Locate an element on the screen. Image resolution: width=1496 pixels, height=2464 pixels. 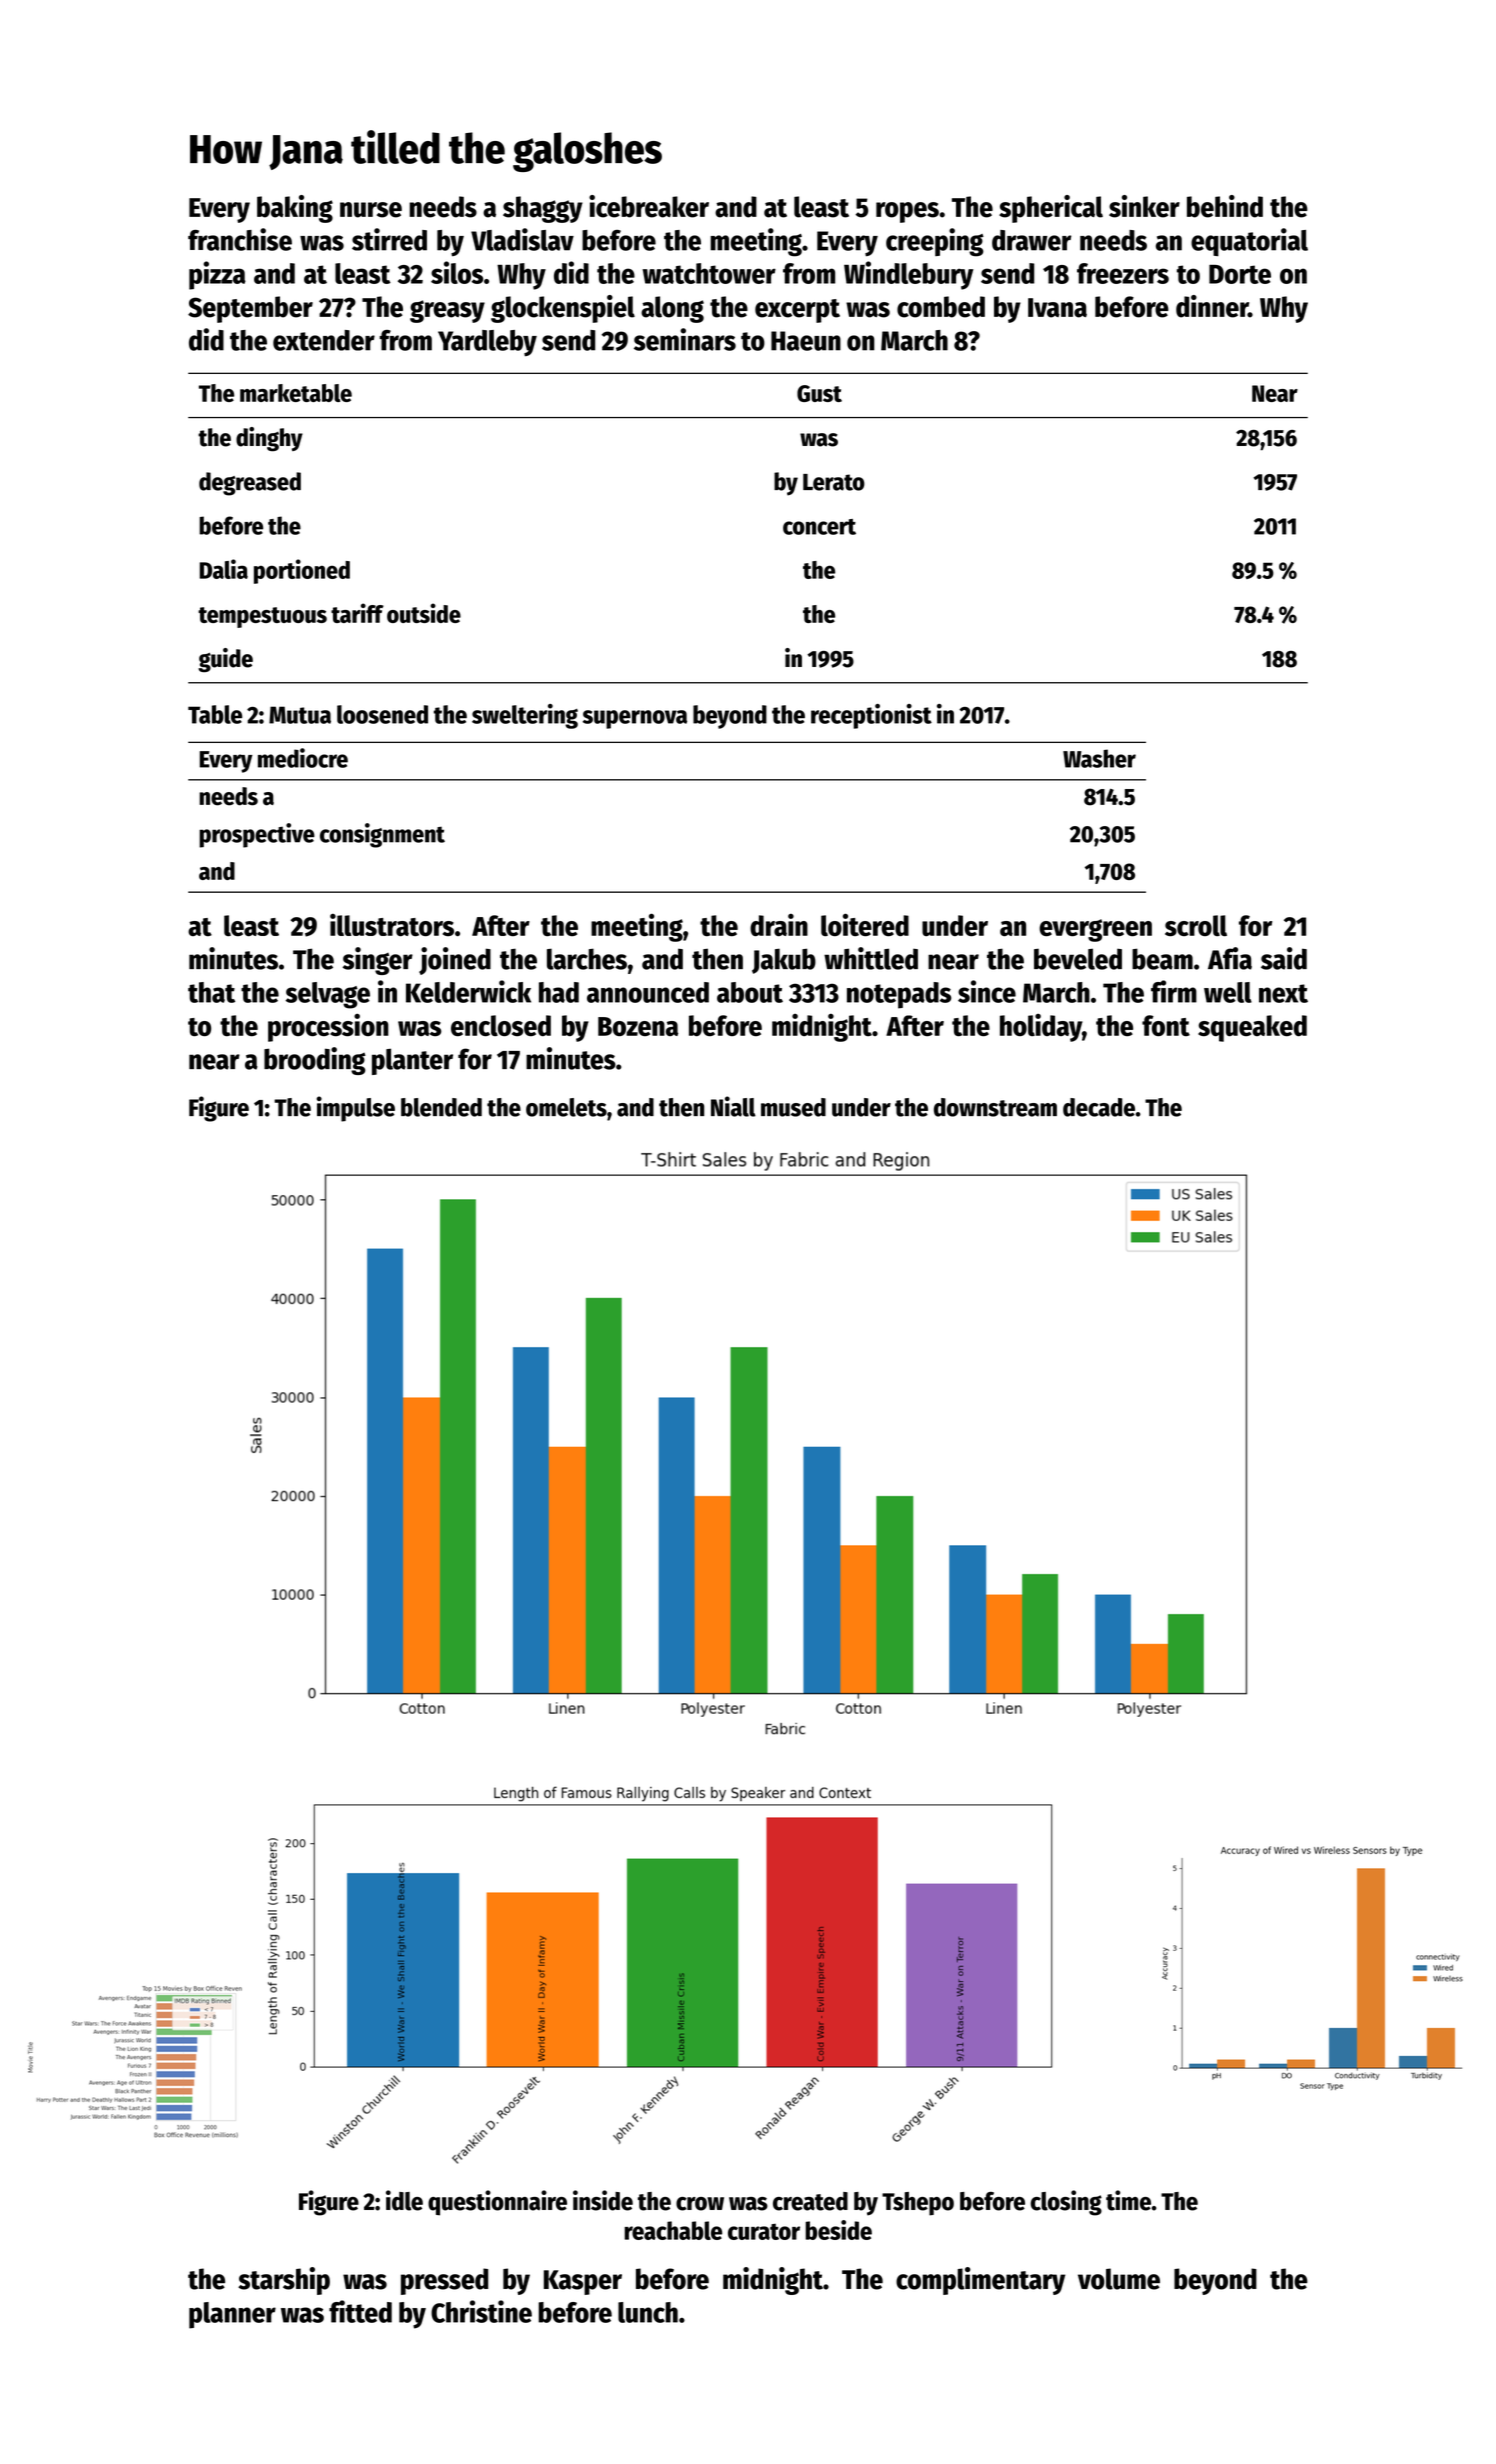
shaggy is located at coordinates (543, 209).
